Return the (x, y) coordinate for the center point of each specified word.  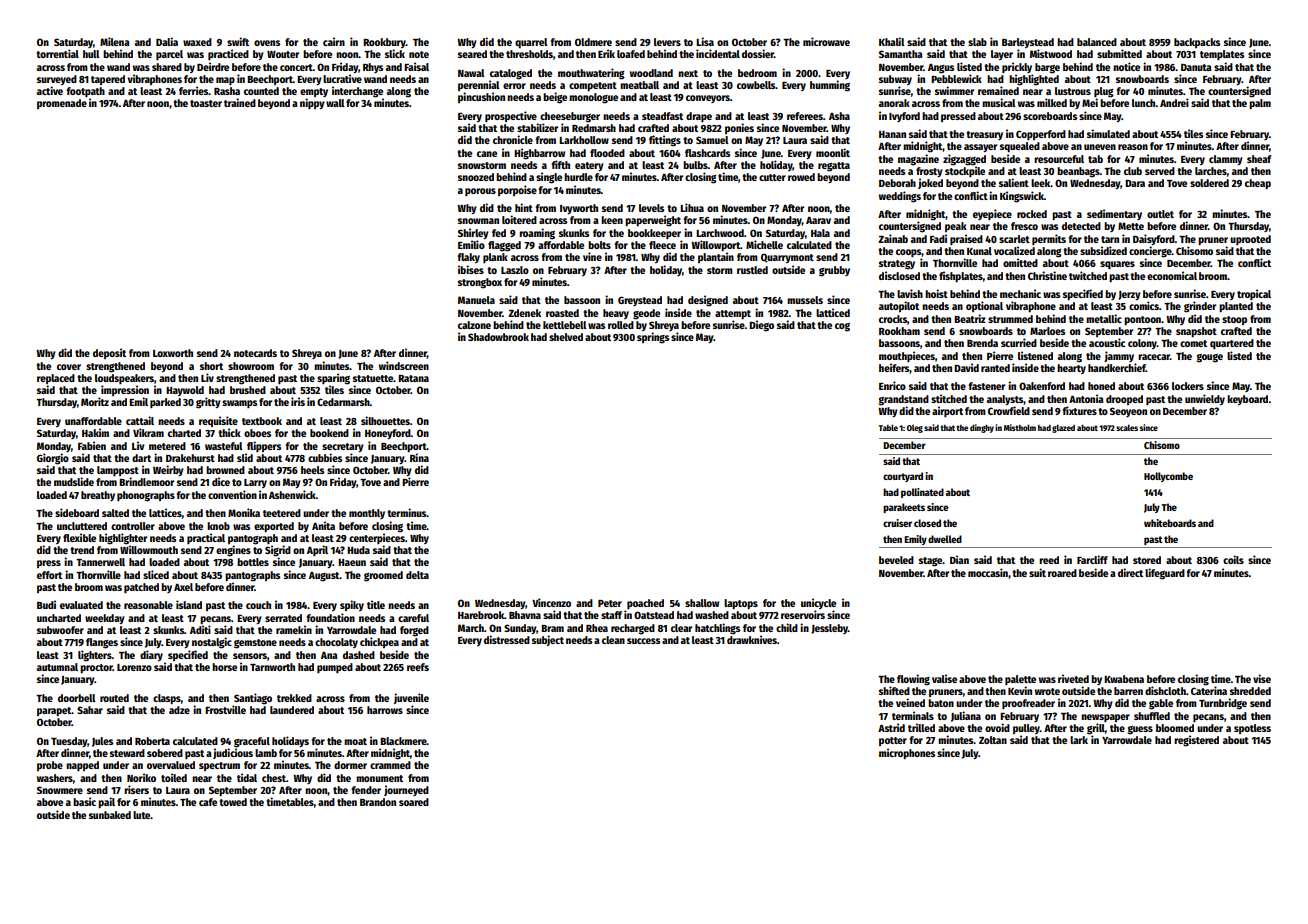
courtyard (903, 477)
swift (238, 41)
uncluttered (82, 526)
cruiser (897, 523)
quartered (1232, 344)
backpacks (1197, 43)
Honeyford (388, 434)
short (211, 366)
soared (414, 802)
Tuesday (69, 742)
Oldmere (593, 42)
